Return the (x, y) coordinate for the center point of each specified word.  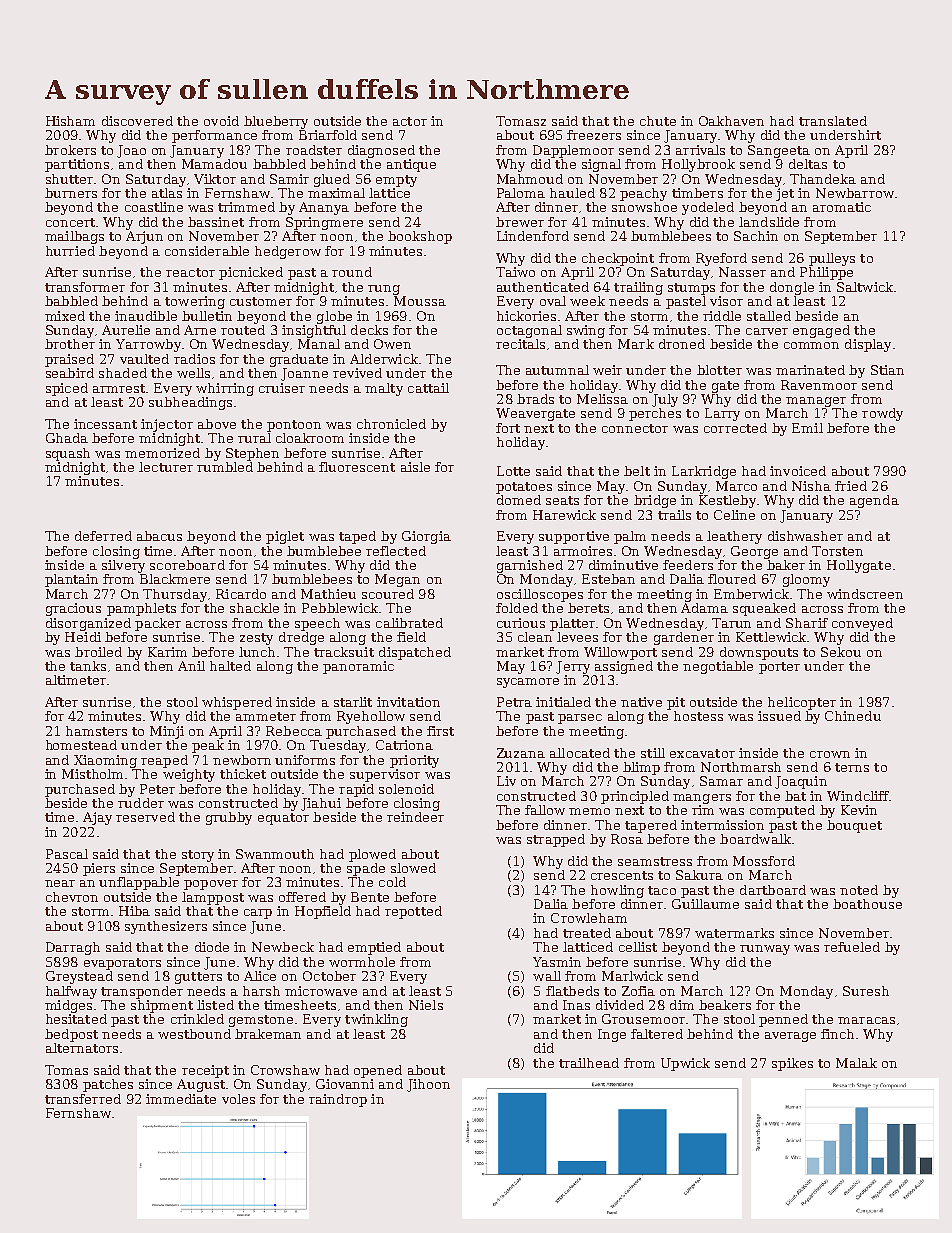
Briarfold (328, 135)
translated (833, 121)
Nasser (742, 272)
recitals (520, 344)
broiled (98, 652)
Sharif (807, 623)
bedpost (71, 1035)
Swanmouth (275, 854)
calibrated (409, 623)
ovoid (221, 121)
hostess (698, 716)
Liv (506, 781)
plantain (71, 580)
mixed (65, 316)
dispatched (415, 653)
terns (852, 767)
